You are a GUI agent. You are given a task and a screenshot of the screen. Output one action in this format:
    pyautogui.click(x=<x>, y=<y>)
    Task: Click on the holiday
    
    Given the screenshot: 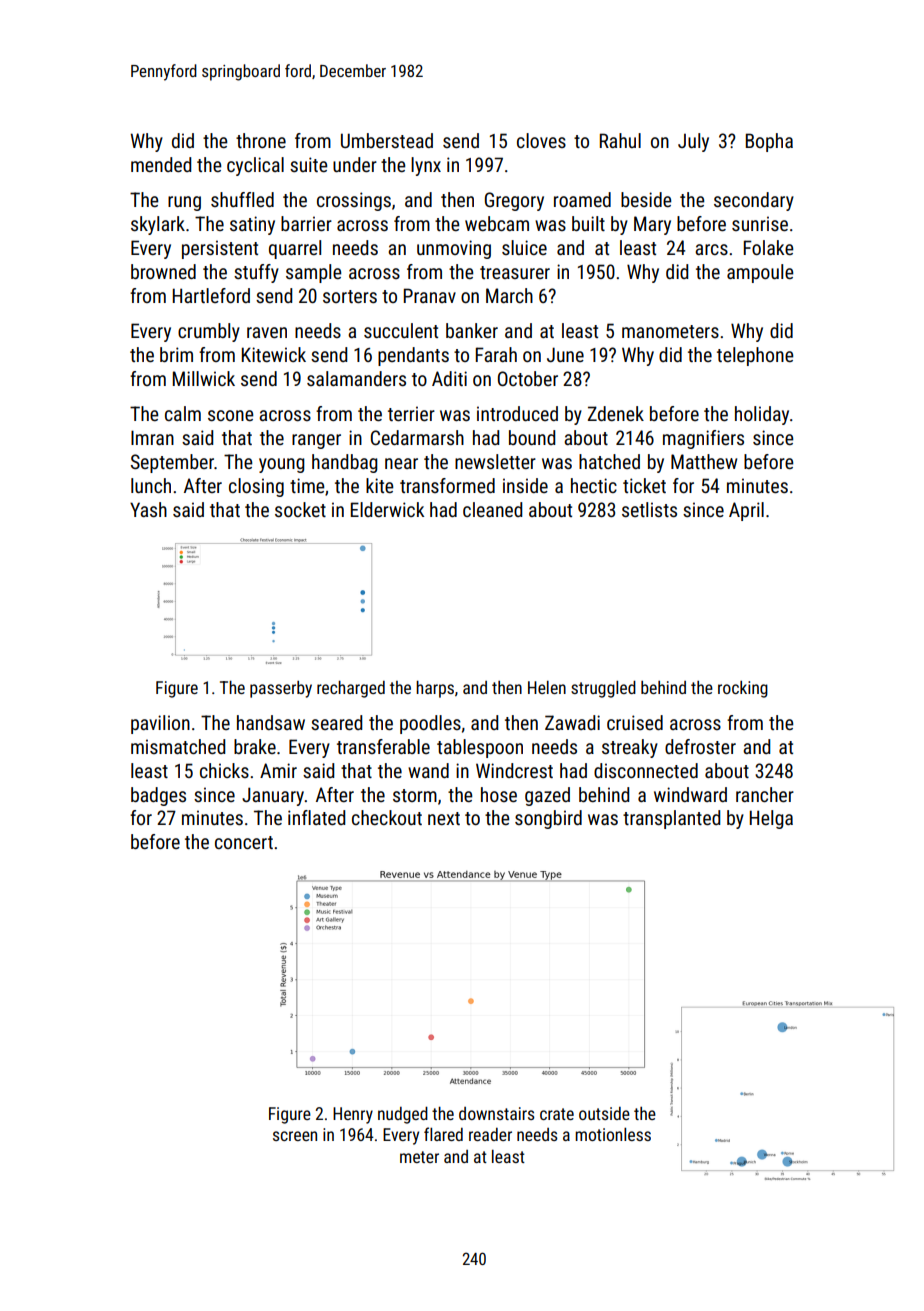 What is the action you would take?
    pyautogui.click(x=762, y=415)
